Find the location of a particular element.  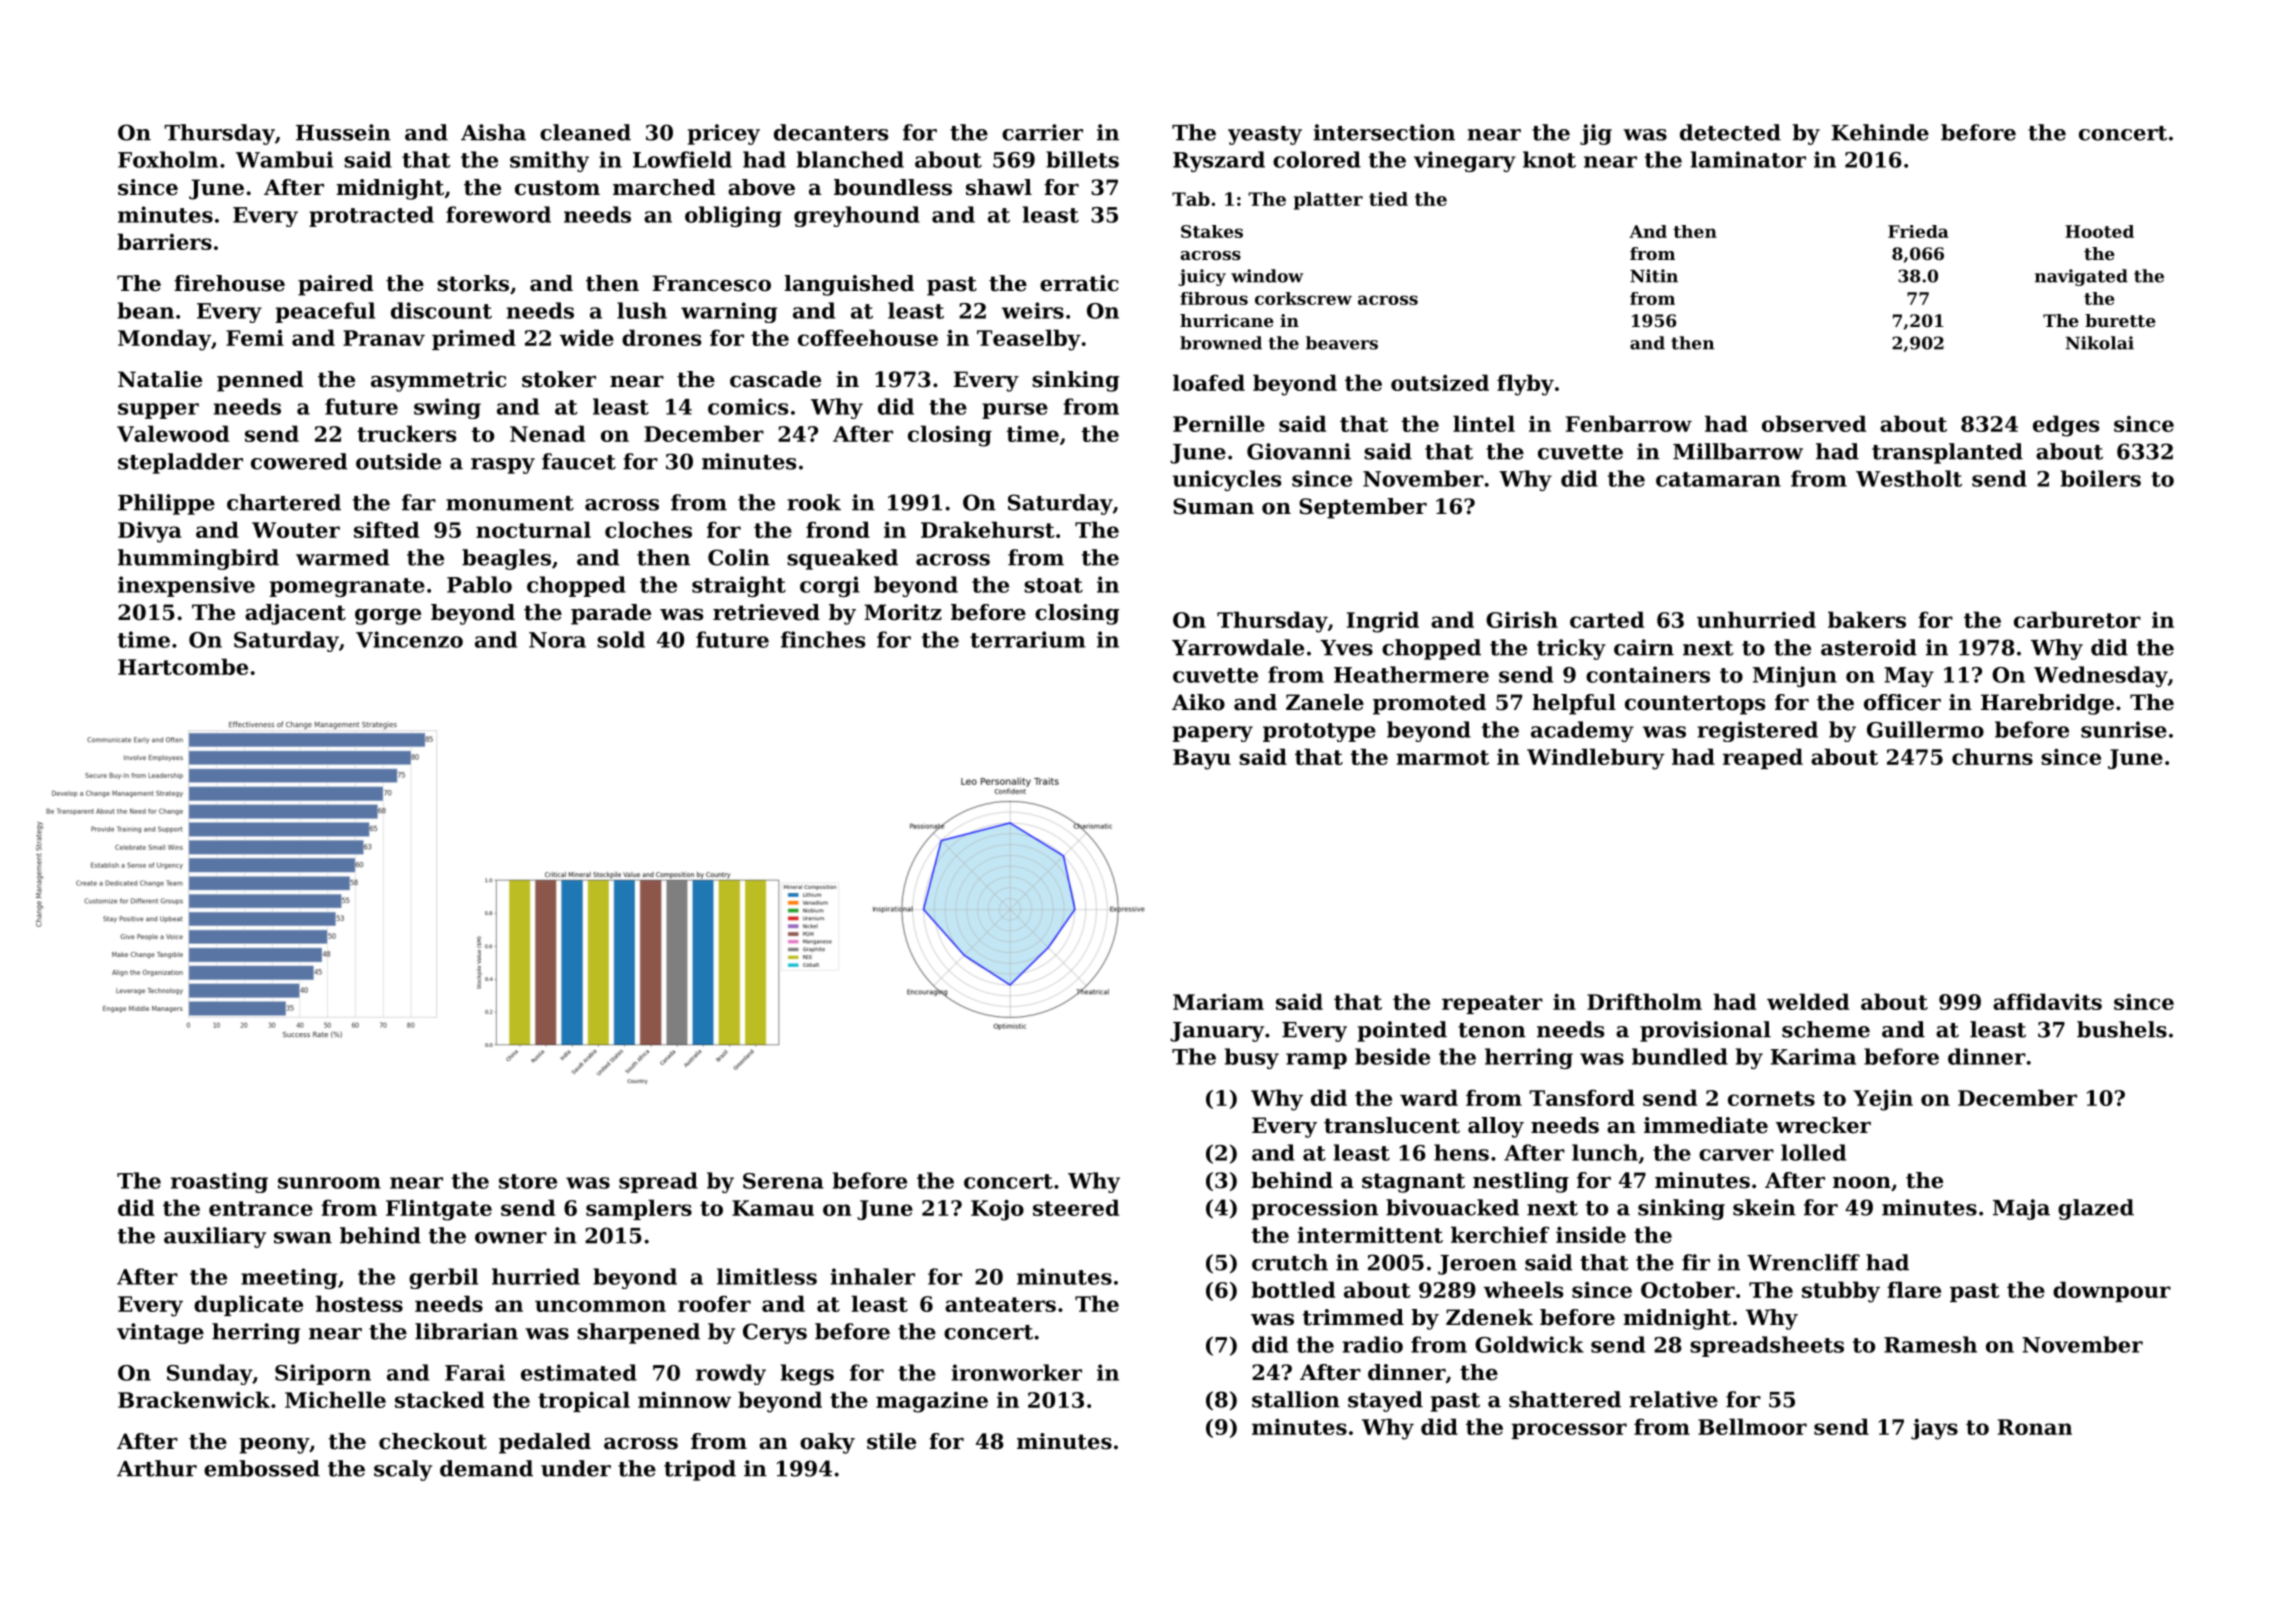

prototype is located at coordinates (1319, 732).
